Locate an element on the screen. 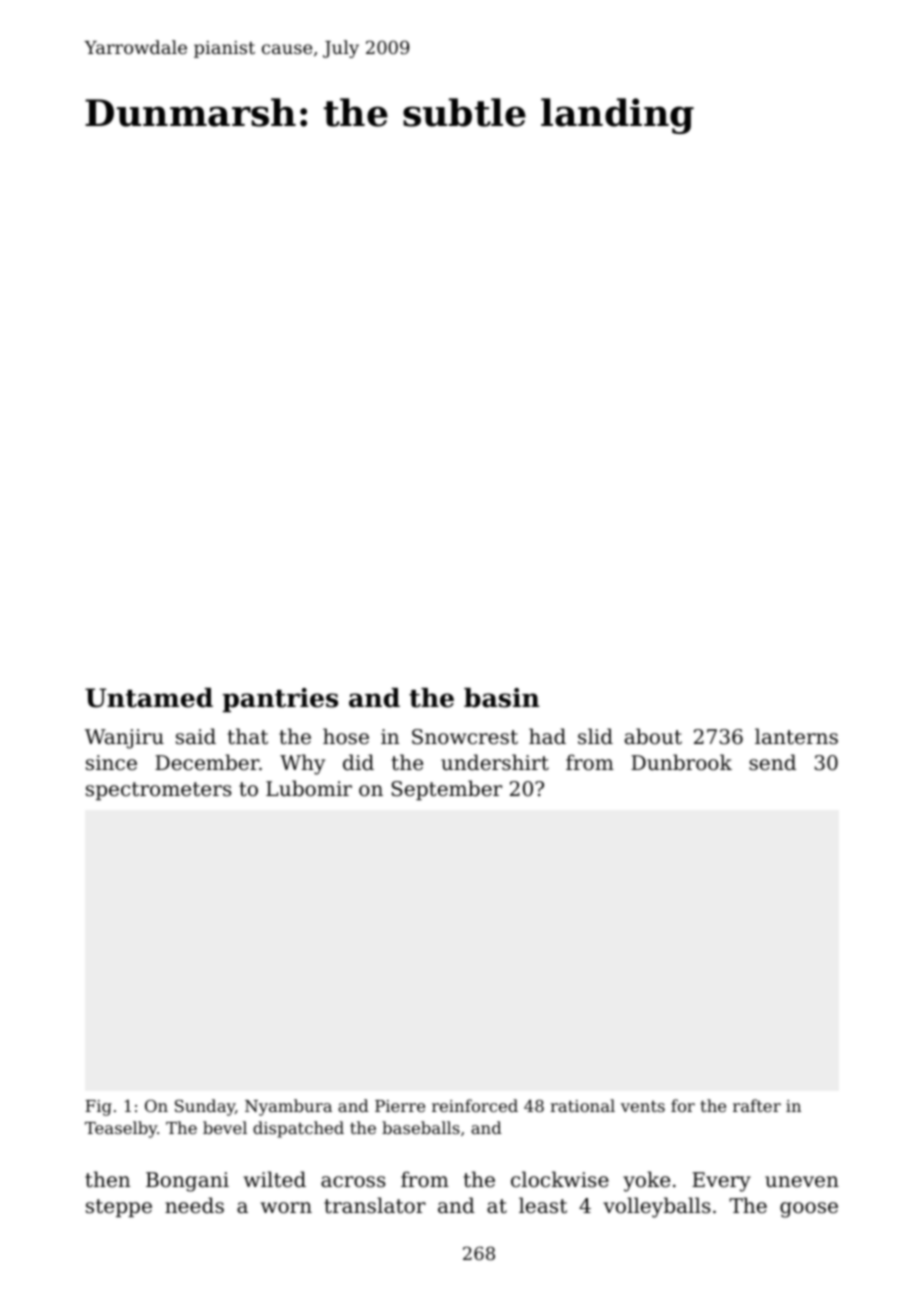 The height and width of the screenshot is (1308, 924). wilted is located at coordinates (275, 1179).
